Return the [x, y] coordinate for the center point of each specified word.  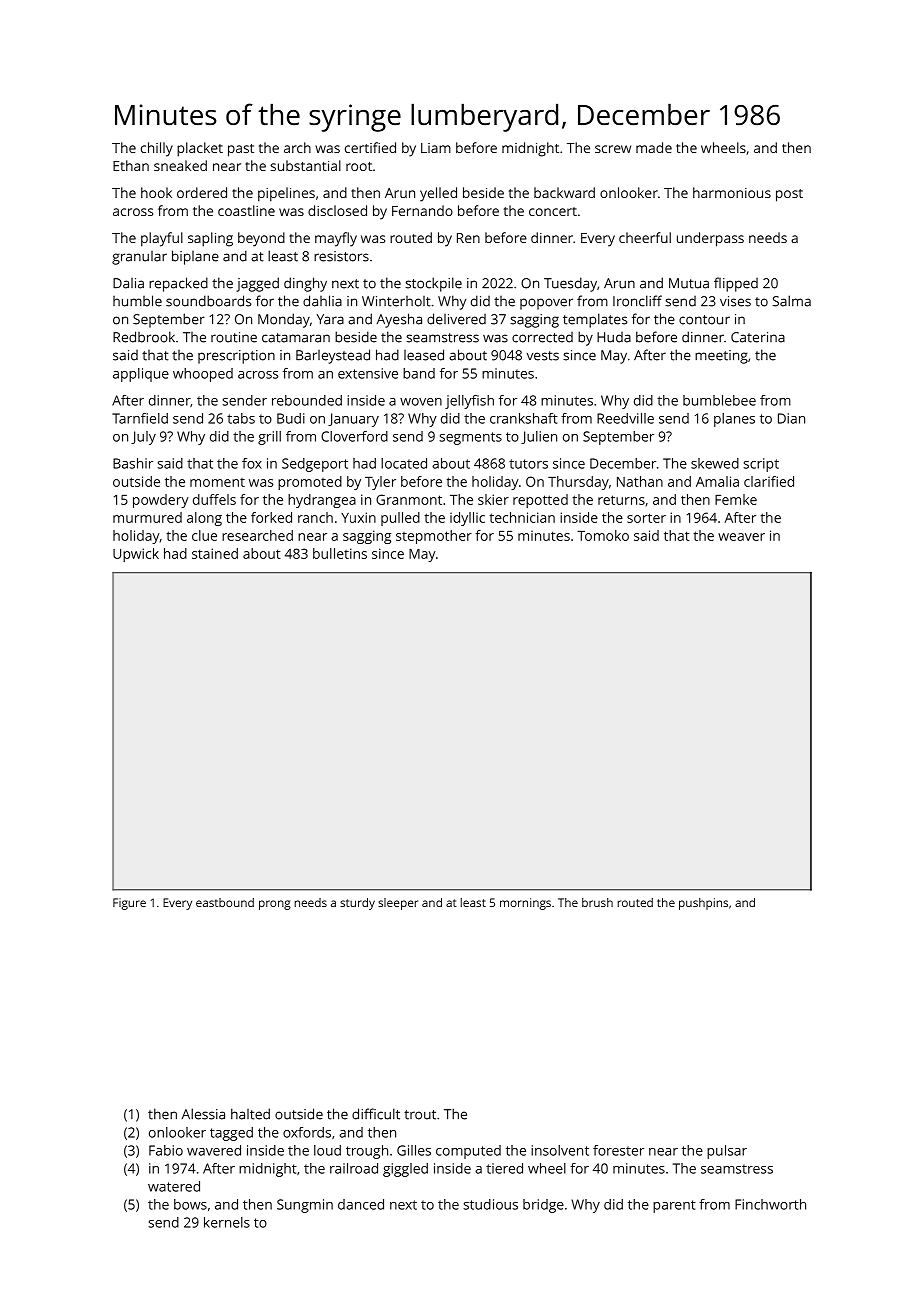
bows [190, 1204]
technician [522, 517]
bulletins [340, 553]
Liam [436, 148]
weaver [741, 537]
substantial [306, 165]
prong [275, 905]
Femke [736, 499]
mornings [525, 904]
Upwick [136, 555]
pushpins [703, 904]
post [789, 195]
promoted [310, 483]
